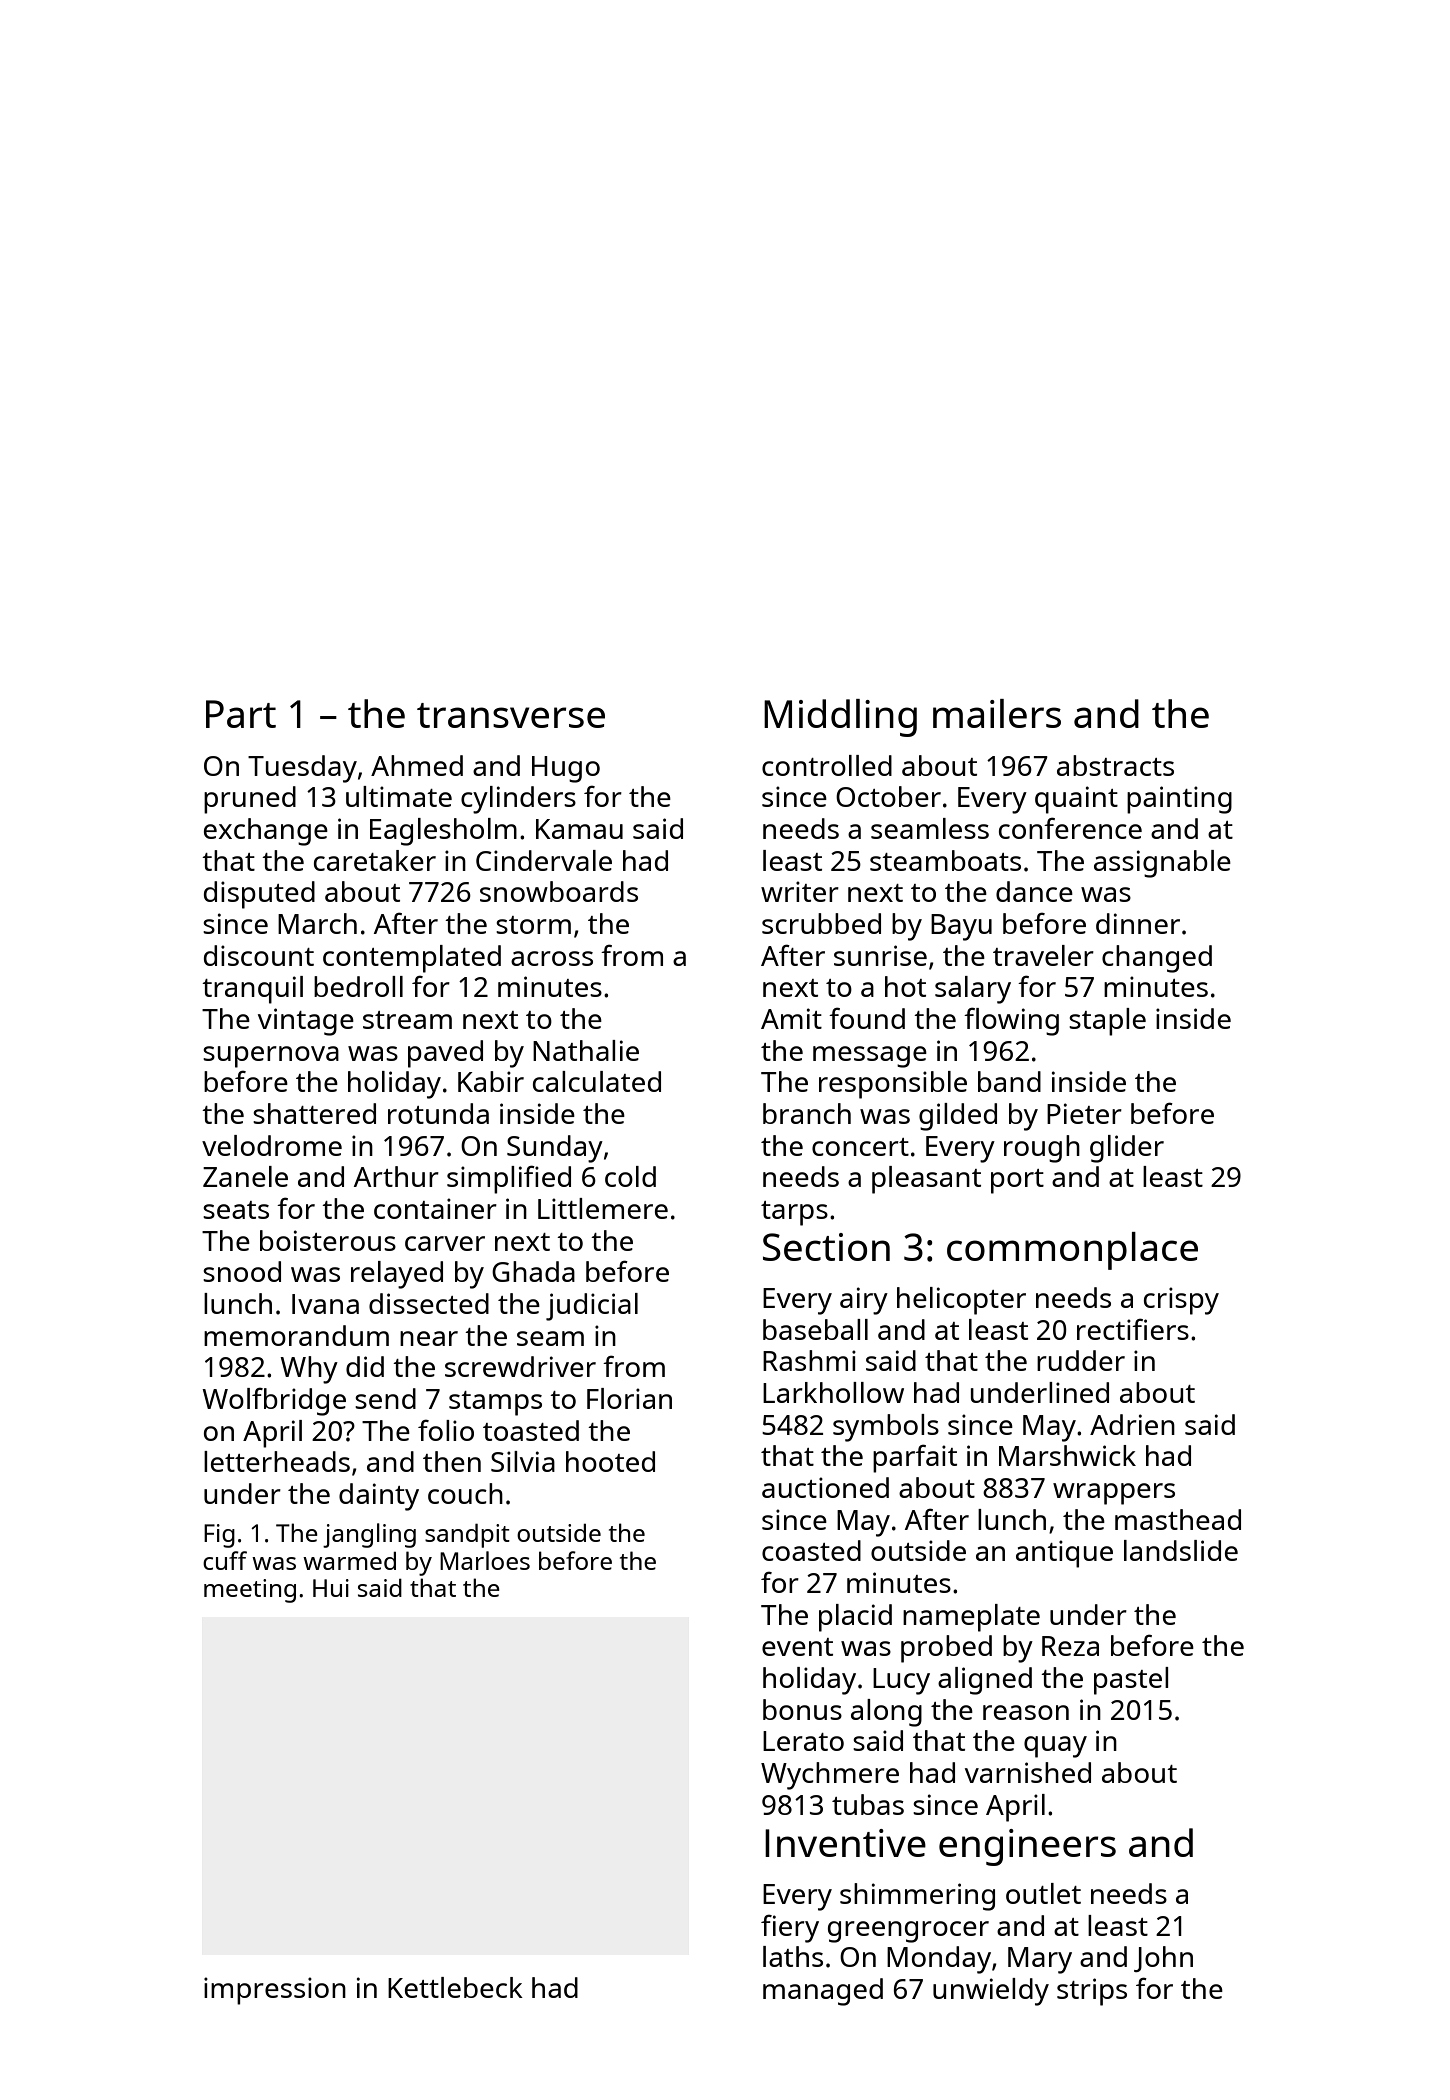 This page has width=1450, height=2100. What do you see at coordinates (973, 990) in the page?
I see `salary` at bounding box center [973, 990].
